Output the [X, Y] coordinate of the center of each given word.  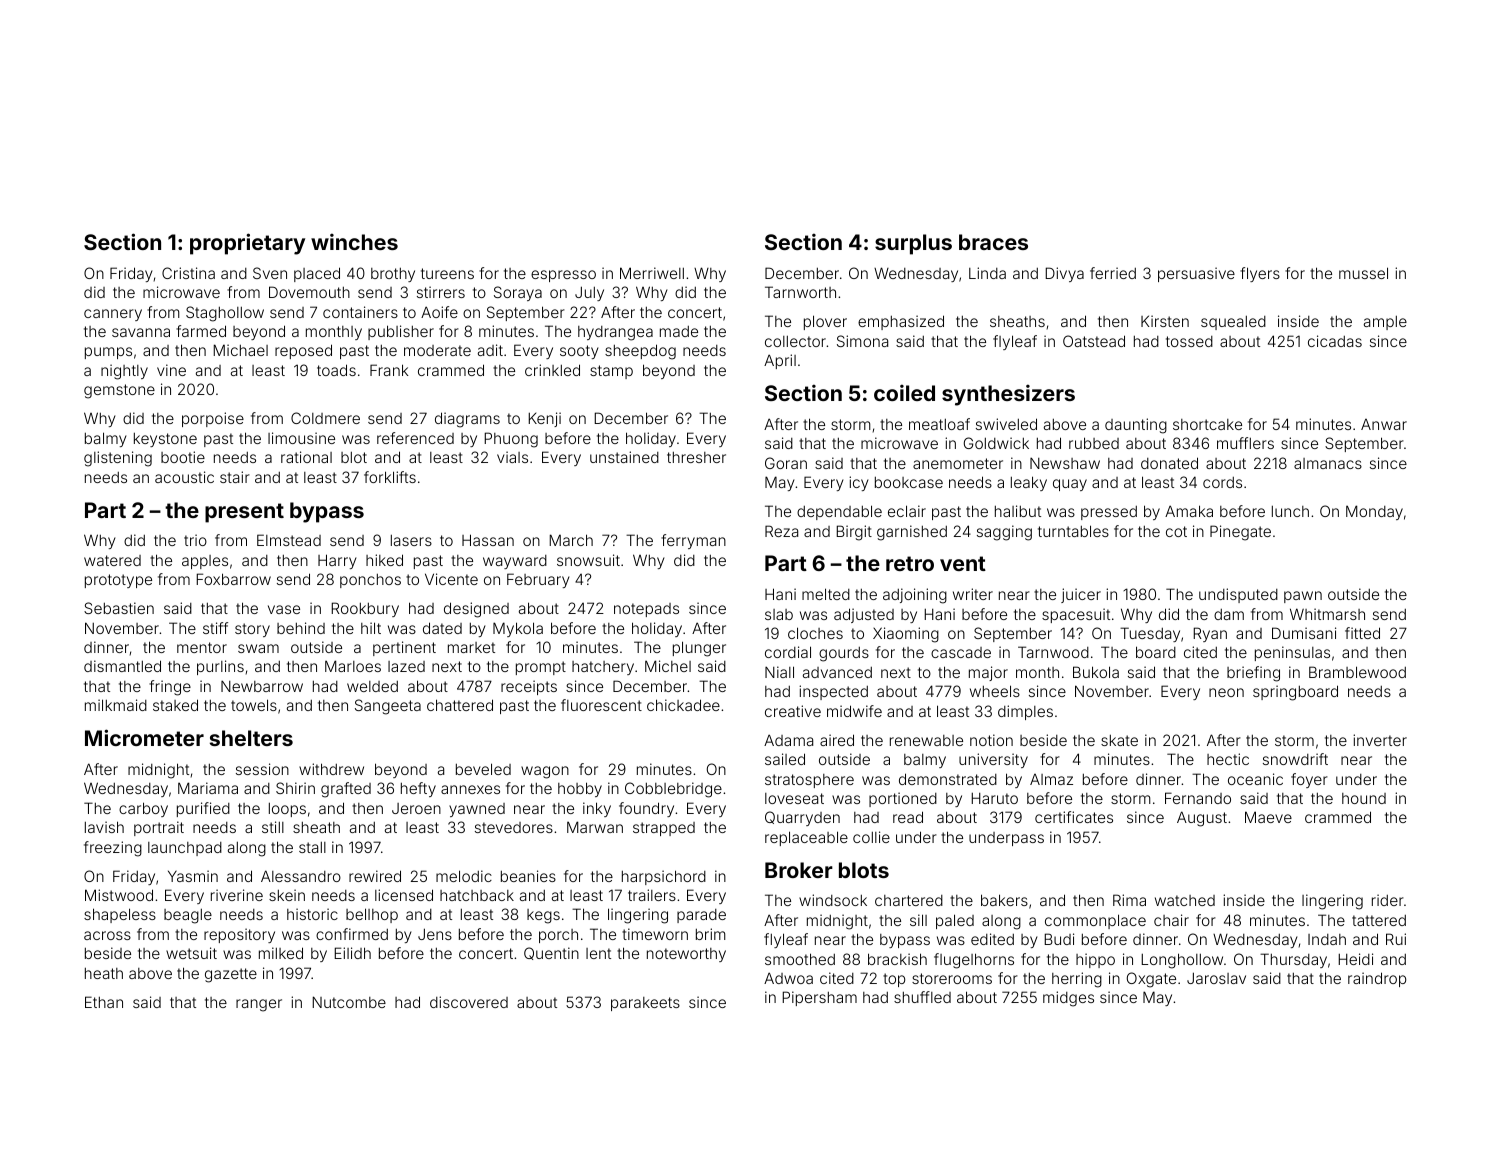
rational [306, 457]
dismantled [122, 666]
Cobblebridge [673, 790]
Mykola [518, 629]
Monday [1374, 512]
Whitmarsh [1327, 614]
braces [993, 242]
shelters [251, 738]
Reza [781, 531]
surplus [913, 244]
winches [354, 241]
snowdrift [1295, 759]
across [107, 935]
